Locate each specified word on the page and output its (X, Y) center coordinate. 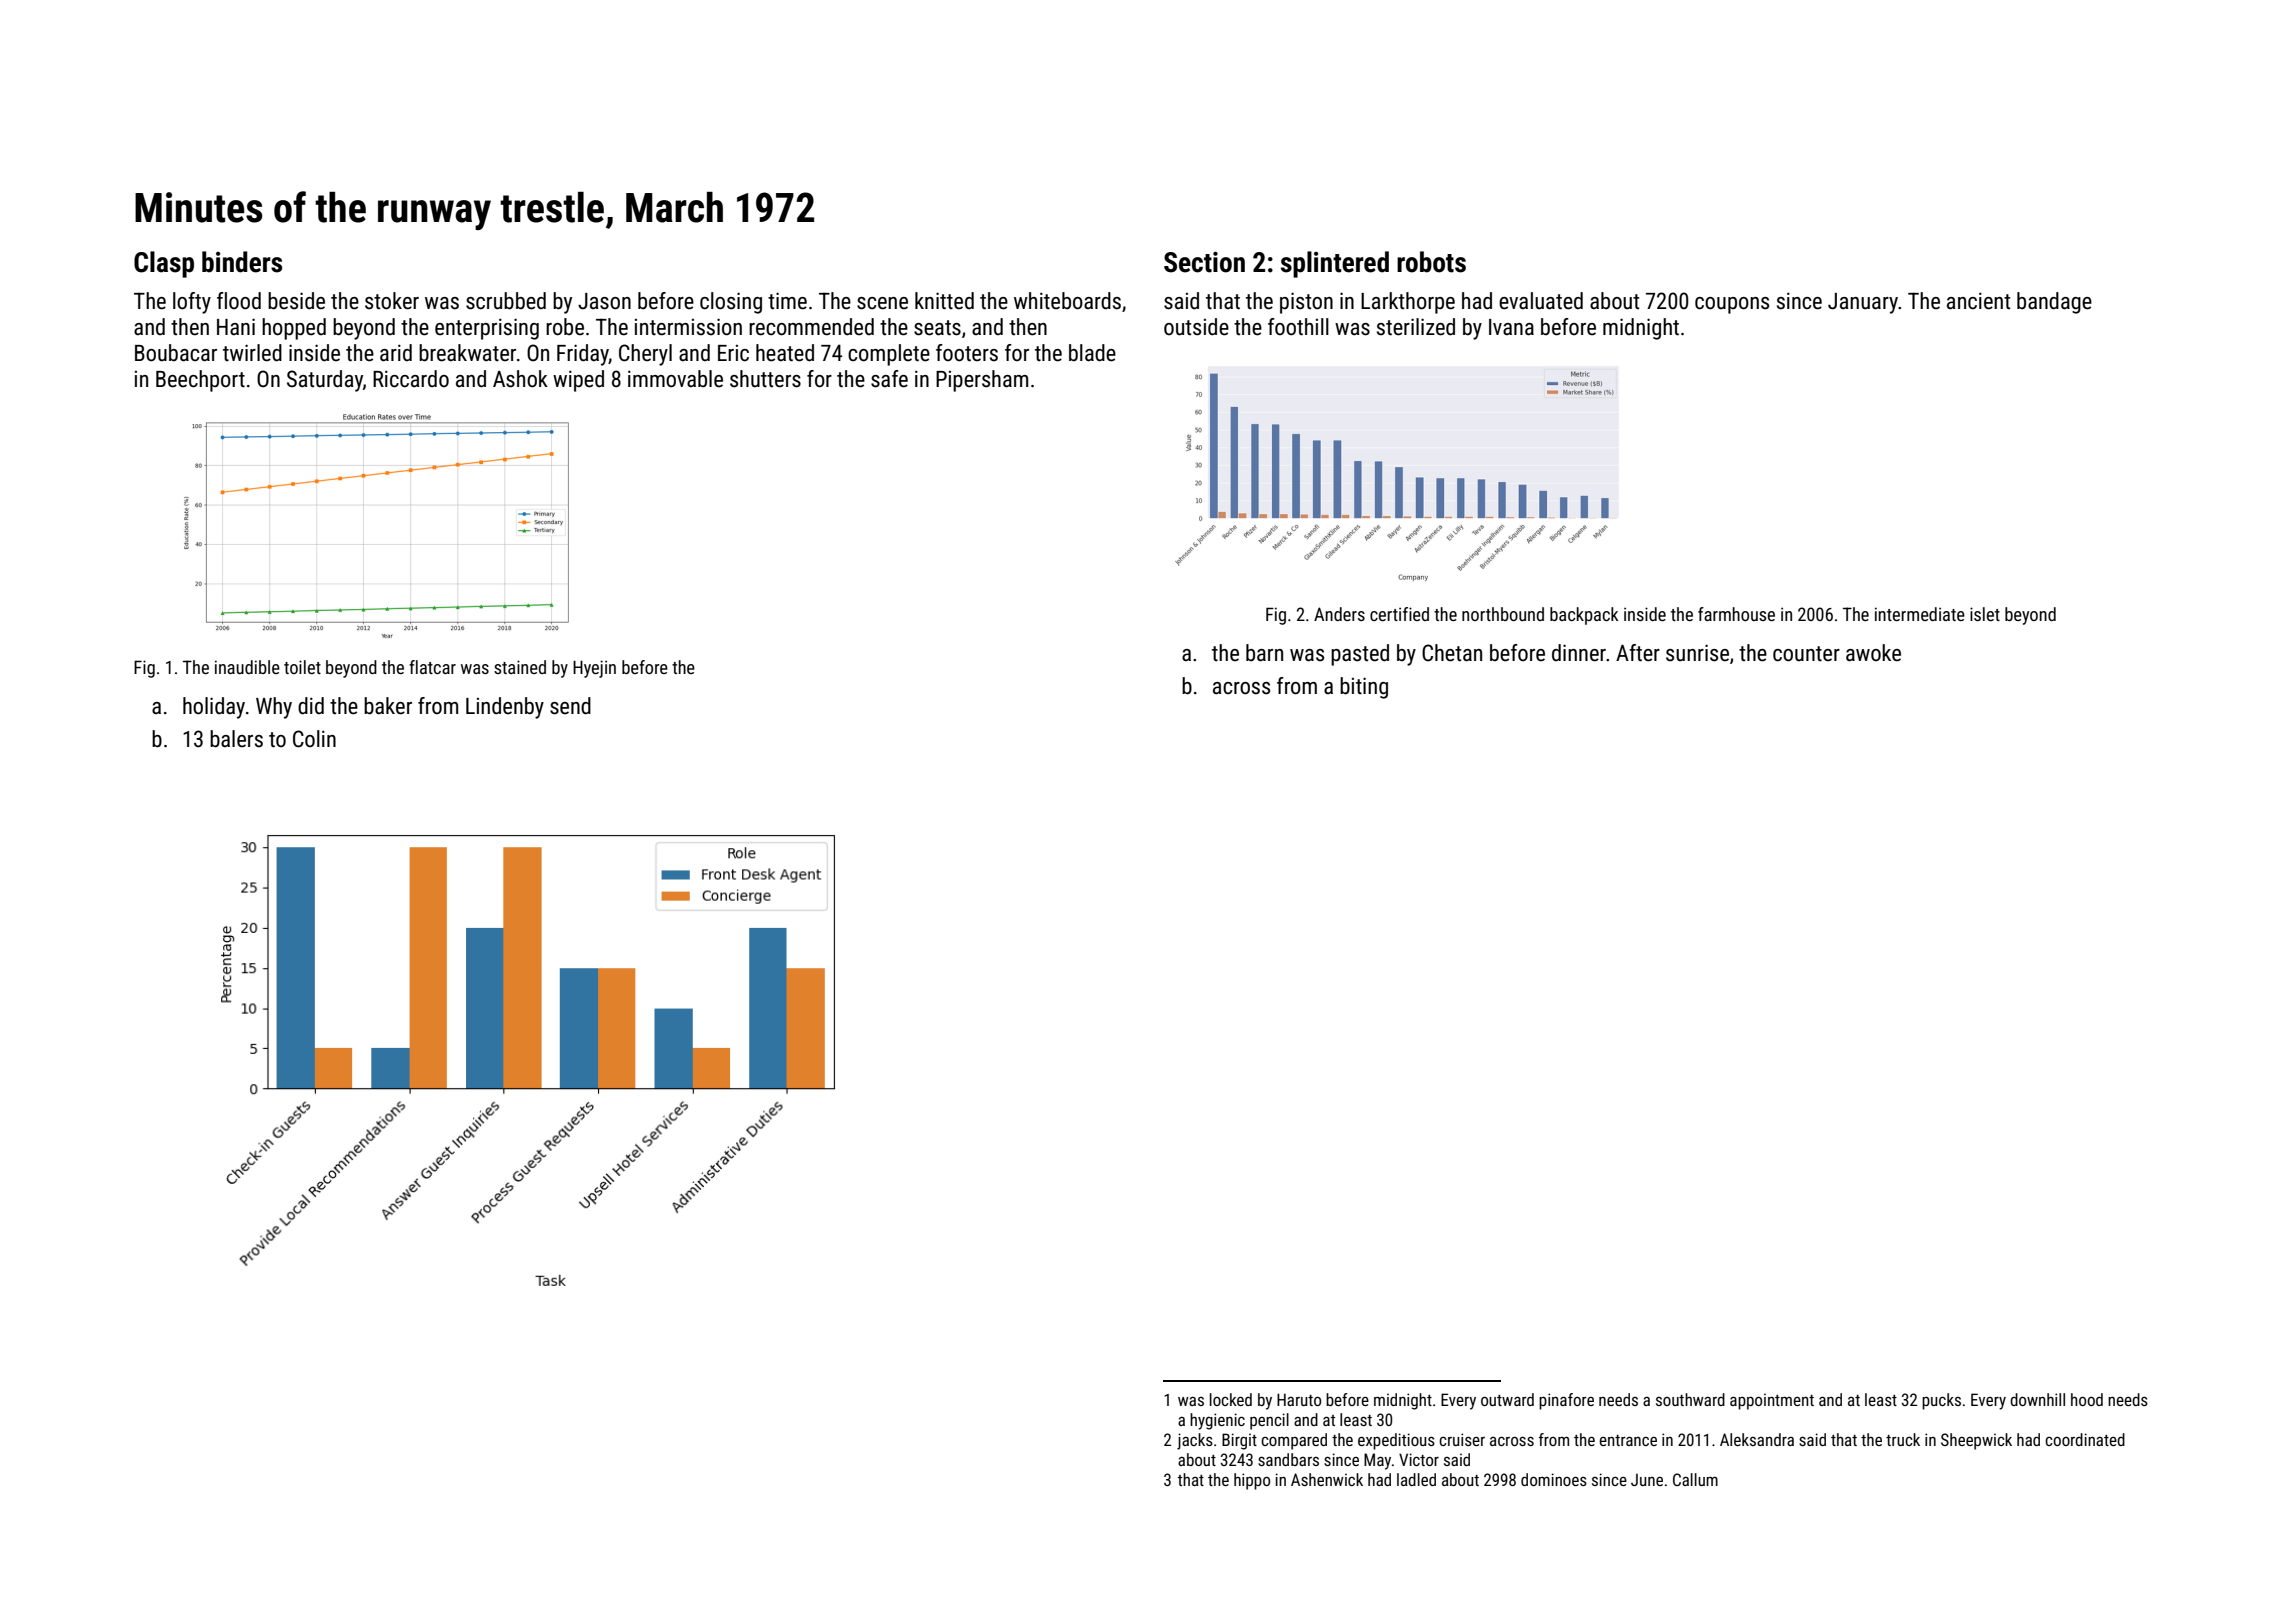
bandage (2054, 303)
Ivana (1511, 327)
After (1638, 653)
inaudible (247, 667)
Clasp (164, 264)
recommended (811, 327)
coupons (1732, 305)
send (570, 706)
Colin (314, 739)
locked (1231, 1399)
